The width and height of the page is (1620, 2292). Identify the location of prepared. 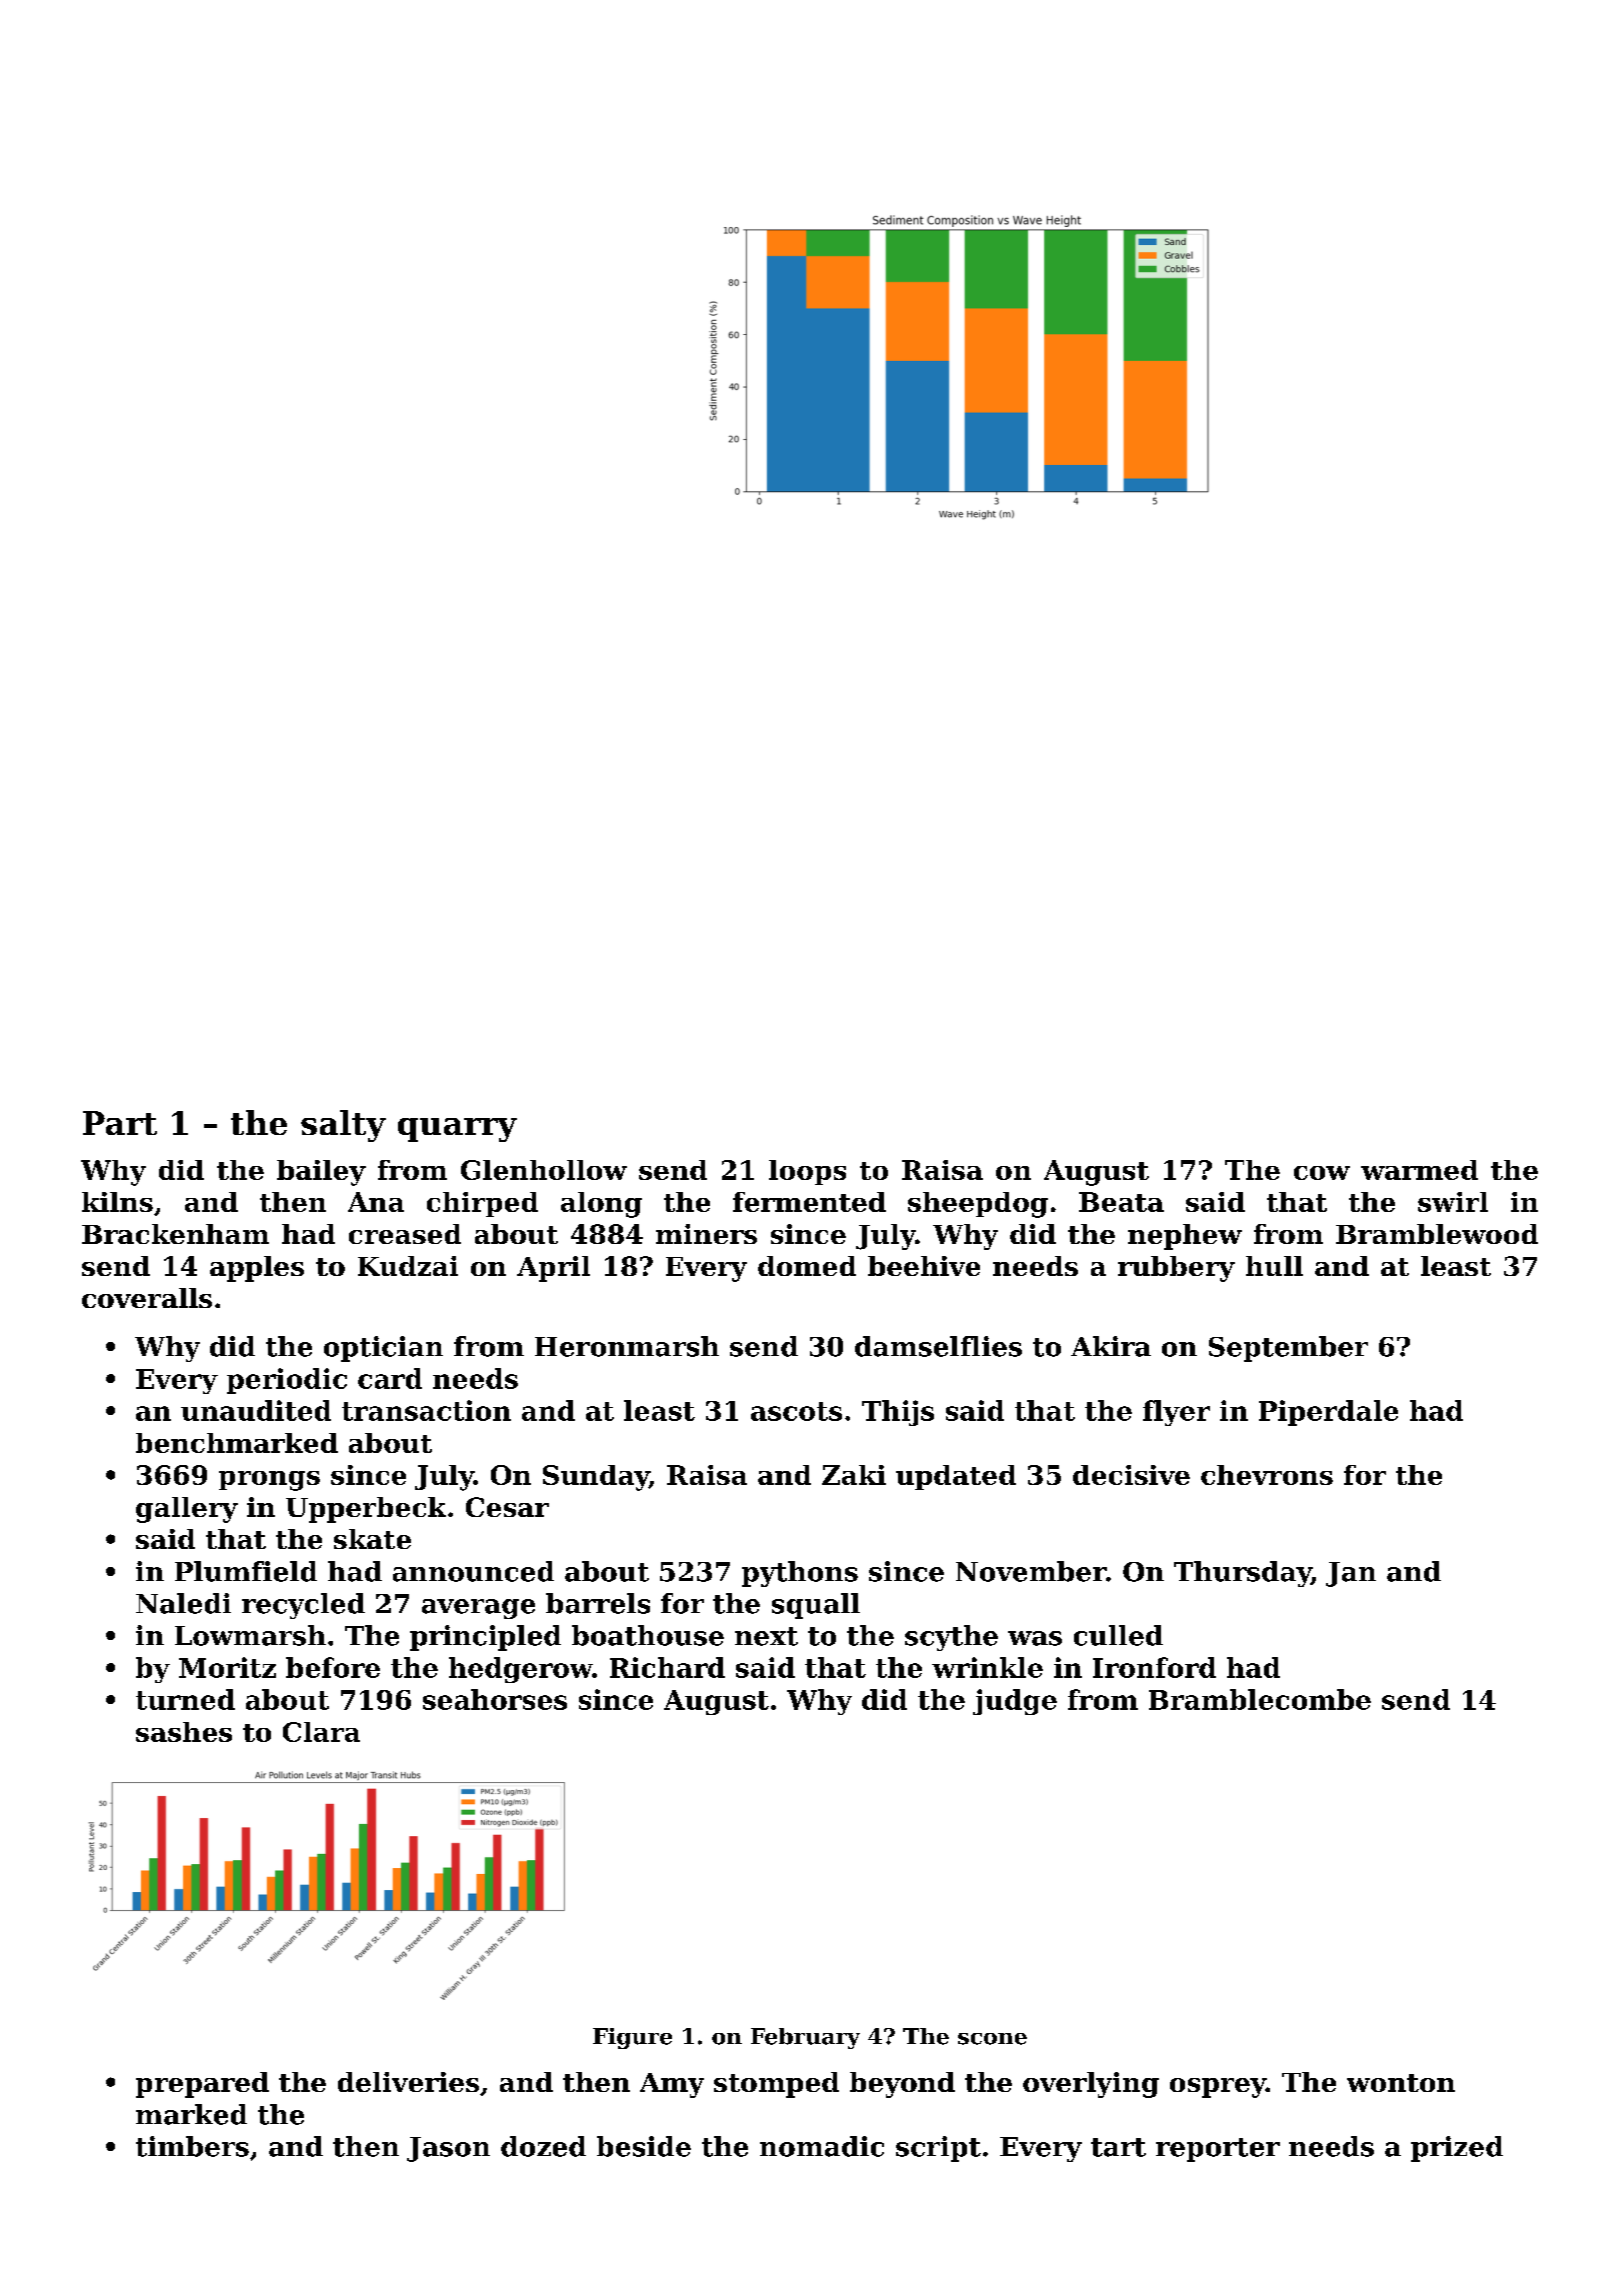
(202, 2085).
